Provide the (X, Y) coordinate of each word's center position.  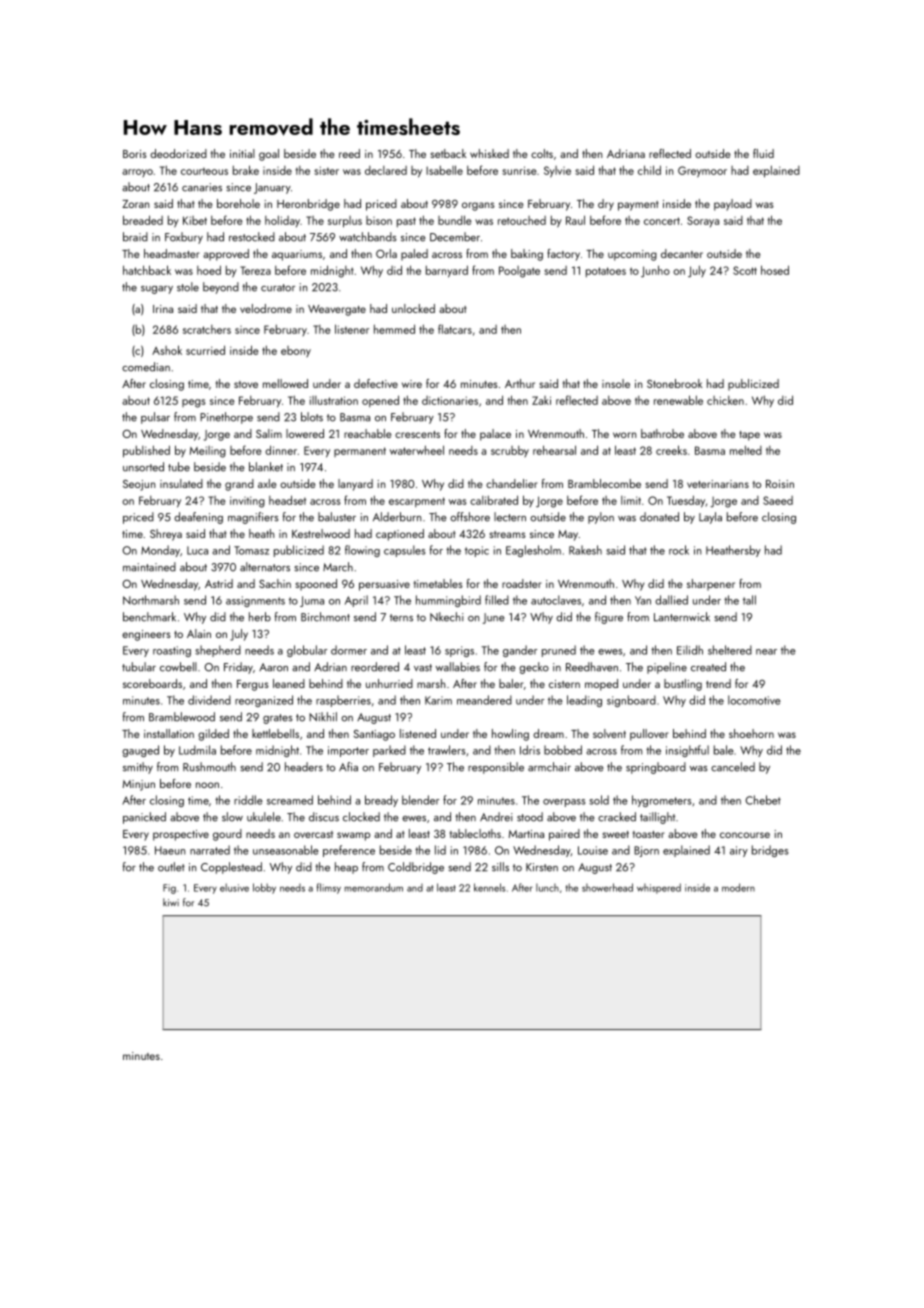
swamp (353, 836)
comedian (146, 367)
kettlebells (275, 733)
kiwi (171, 902)
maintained (149, 567)
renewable (678, 400)
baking (527, 255)
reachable (367, 433)
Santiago (374, 735)
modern (738, 887)
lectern (510, 517)
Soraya (703, 221)
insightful (687, 751)
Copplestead (231, 868)
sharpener (711, 585)
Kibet (195, 220)
